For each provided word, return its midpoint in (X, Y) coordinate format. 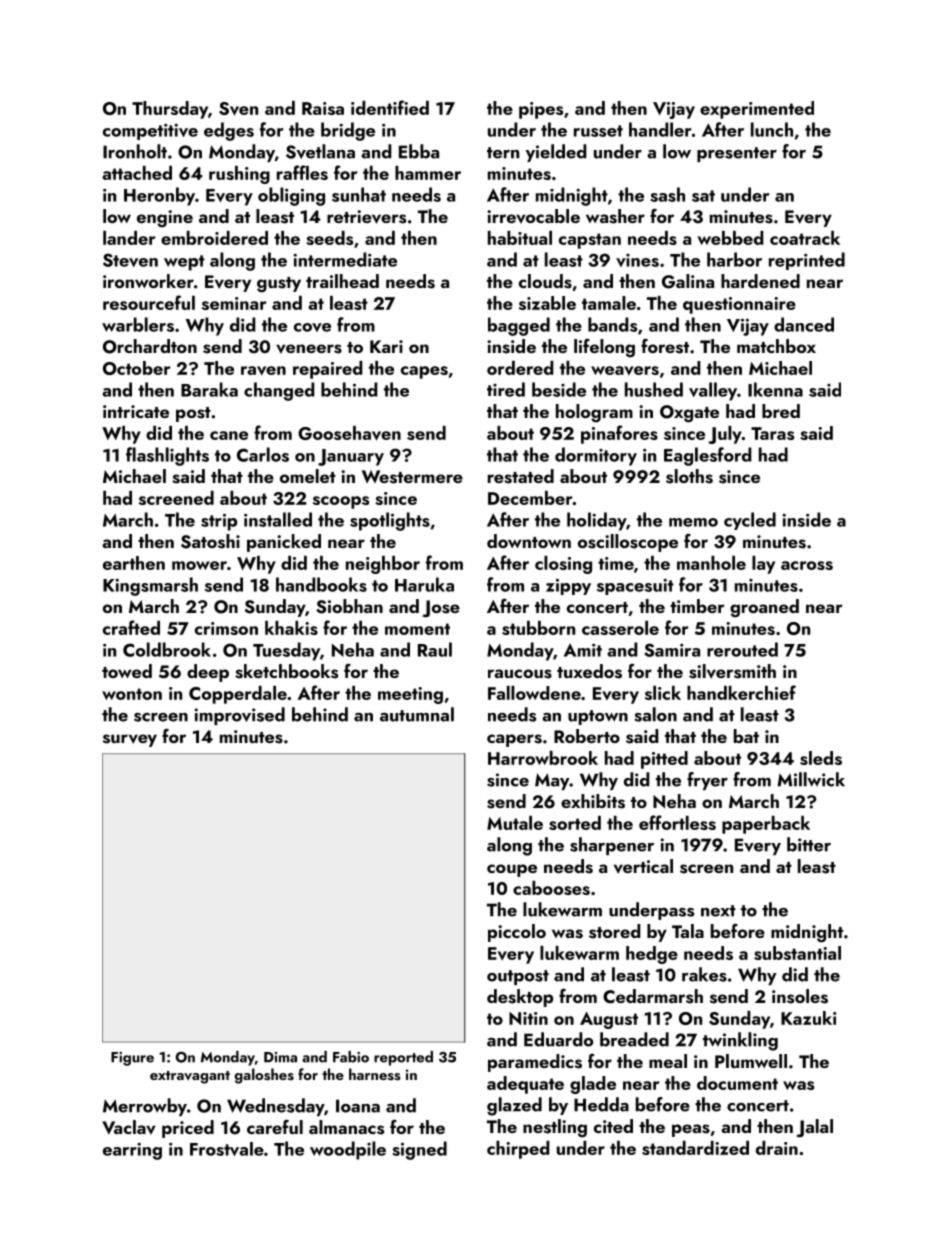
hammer (428, 173)
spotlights (390, 521)
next (718, 911)
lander (129, 238)
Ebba (419, 151)
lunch (772, 129)
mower (199, 565)
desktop (520, 998)
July (725, 435)
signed (419, 1150)
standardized (695, 1148)
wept (184, 263)
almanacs (346, 1127)
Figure (132, 1059)
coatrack (805, 238)
